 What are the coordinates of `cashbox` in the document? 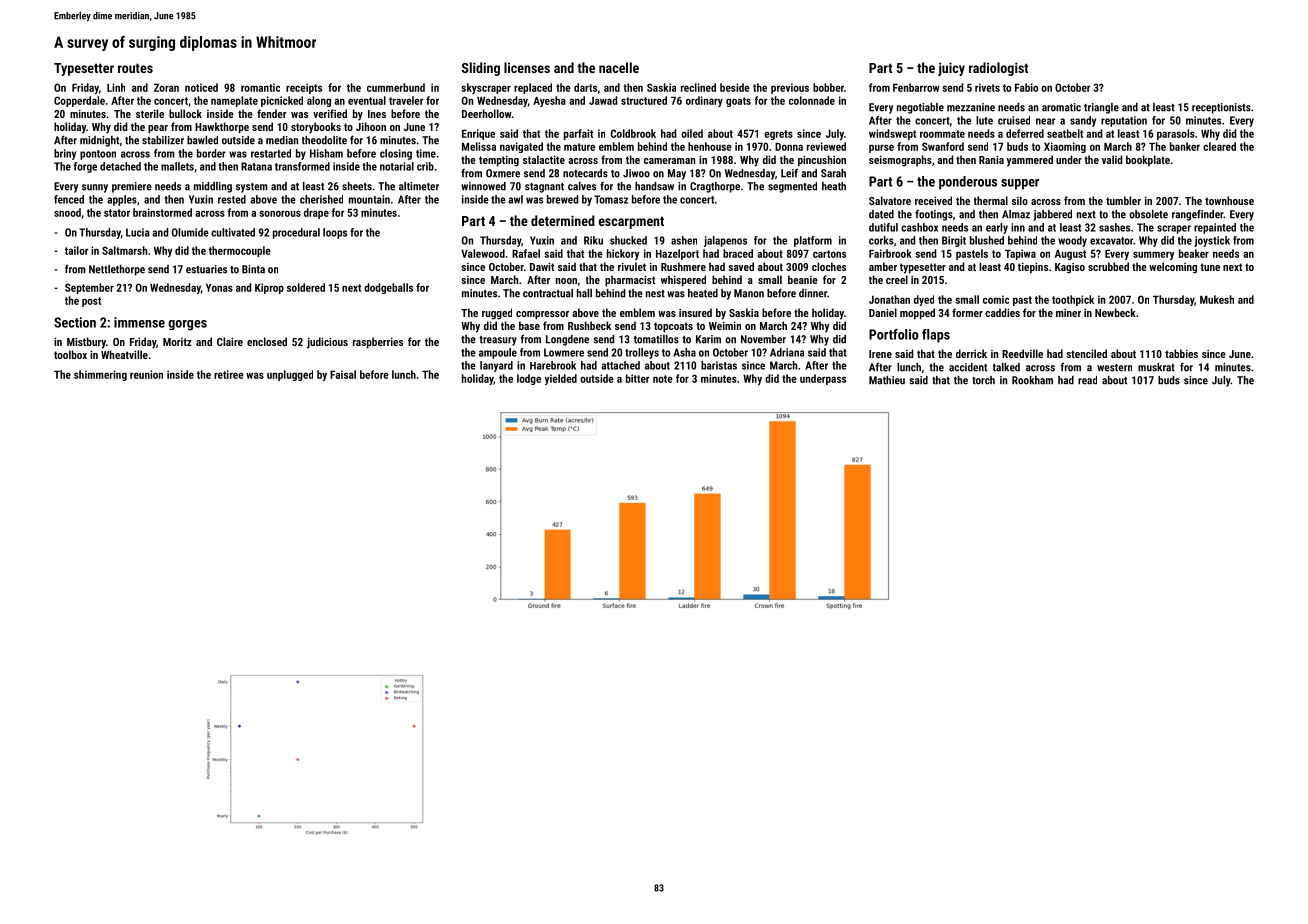 It's located at (919, 227).
